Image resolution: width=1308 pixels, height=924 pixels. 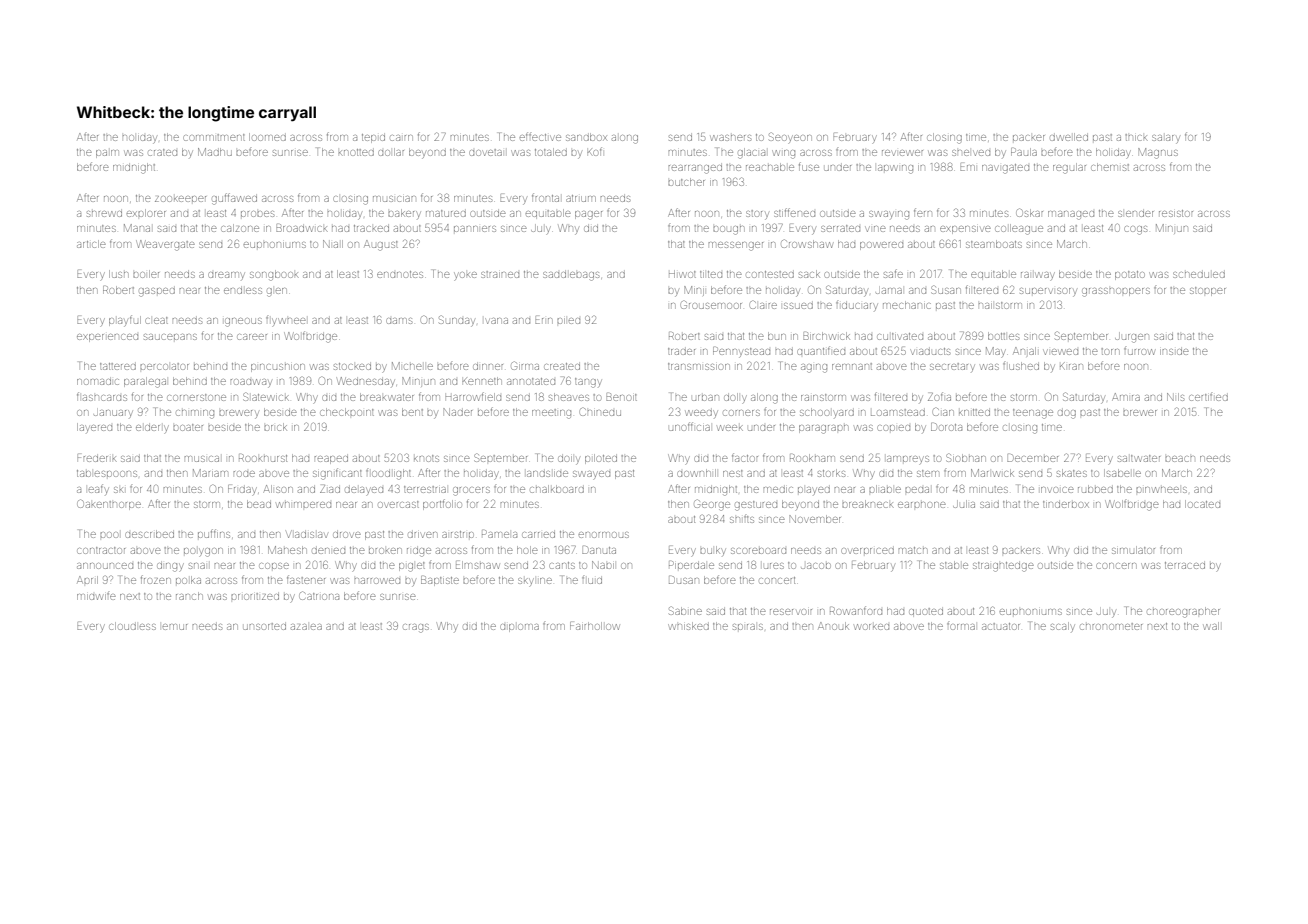 What do you see at coordinates (1122, 473) in the screenshot?
I see `Isabelle` at bounding box center [1122, 473].
